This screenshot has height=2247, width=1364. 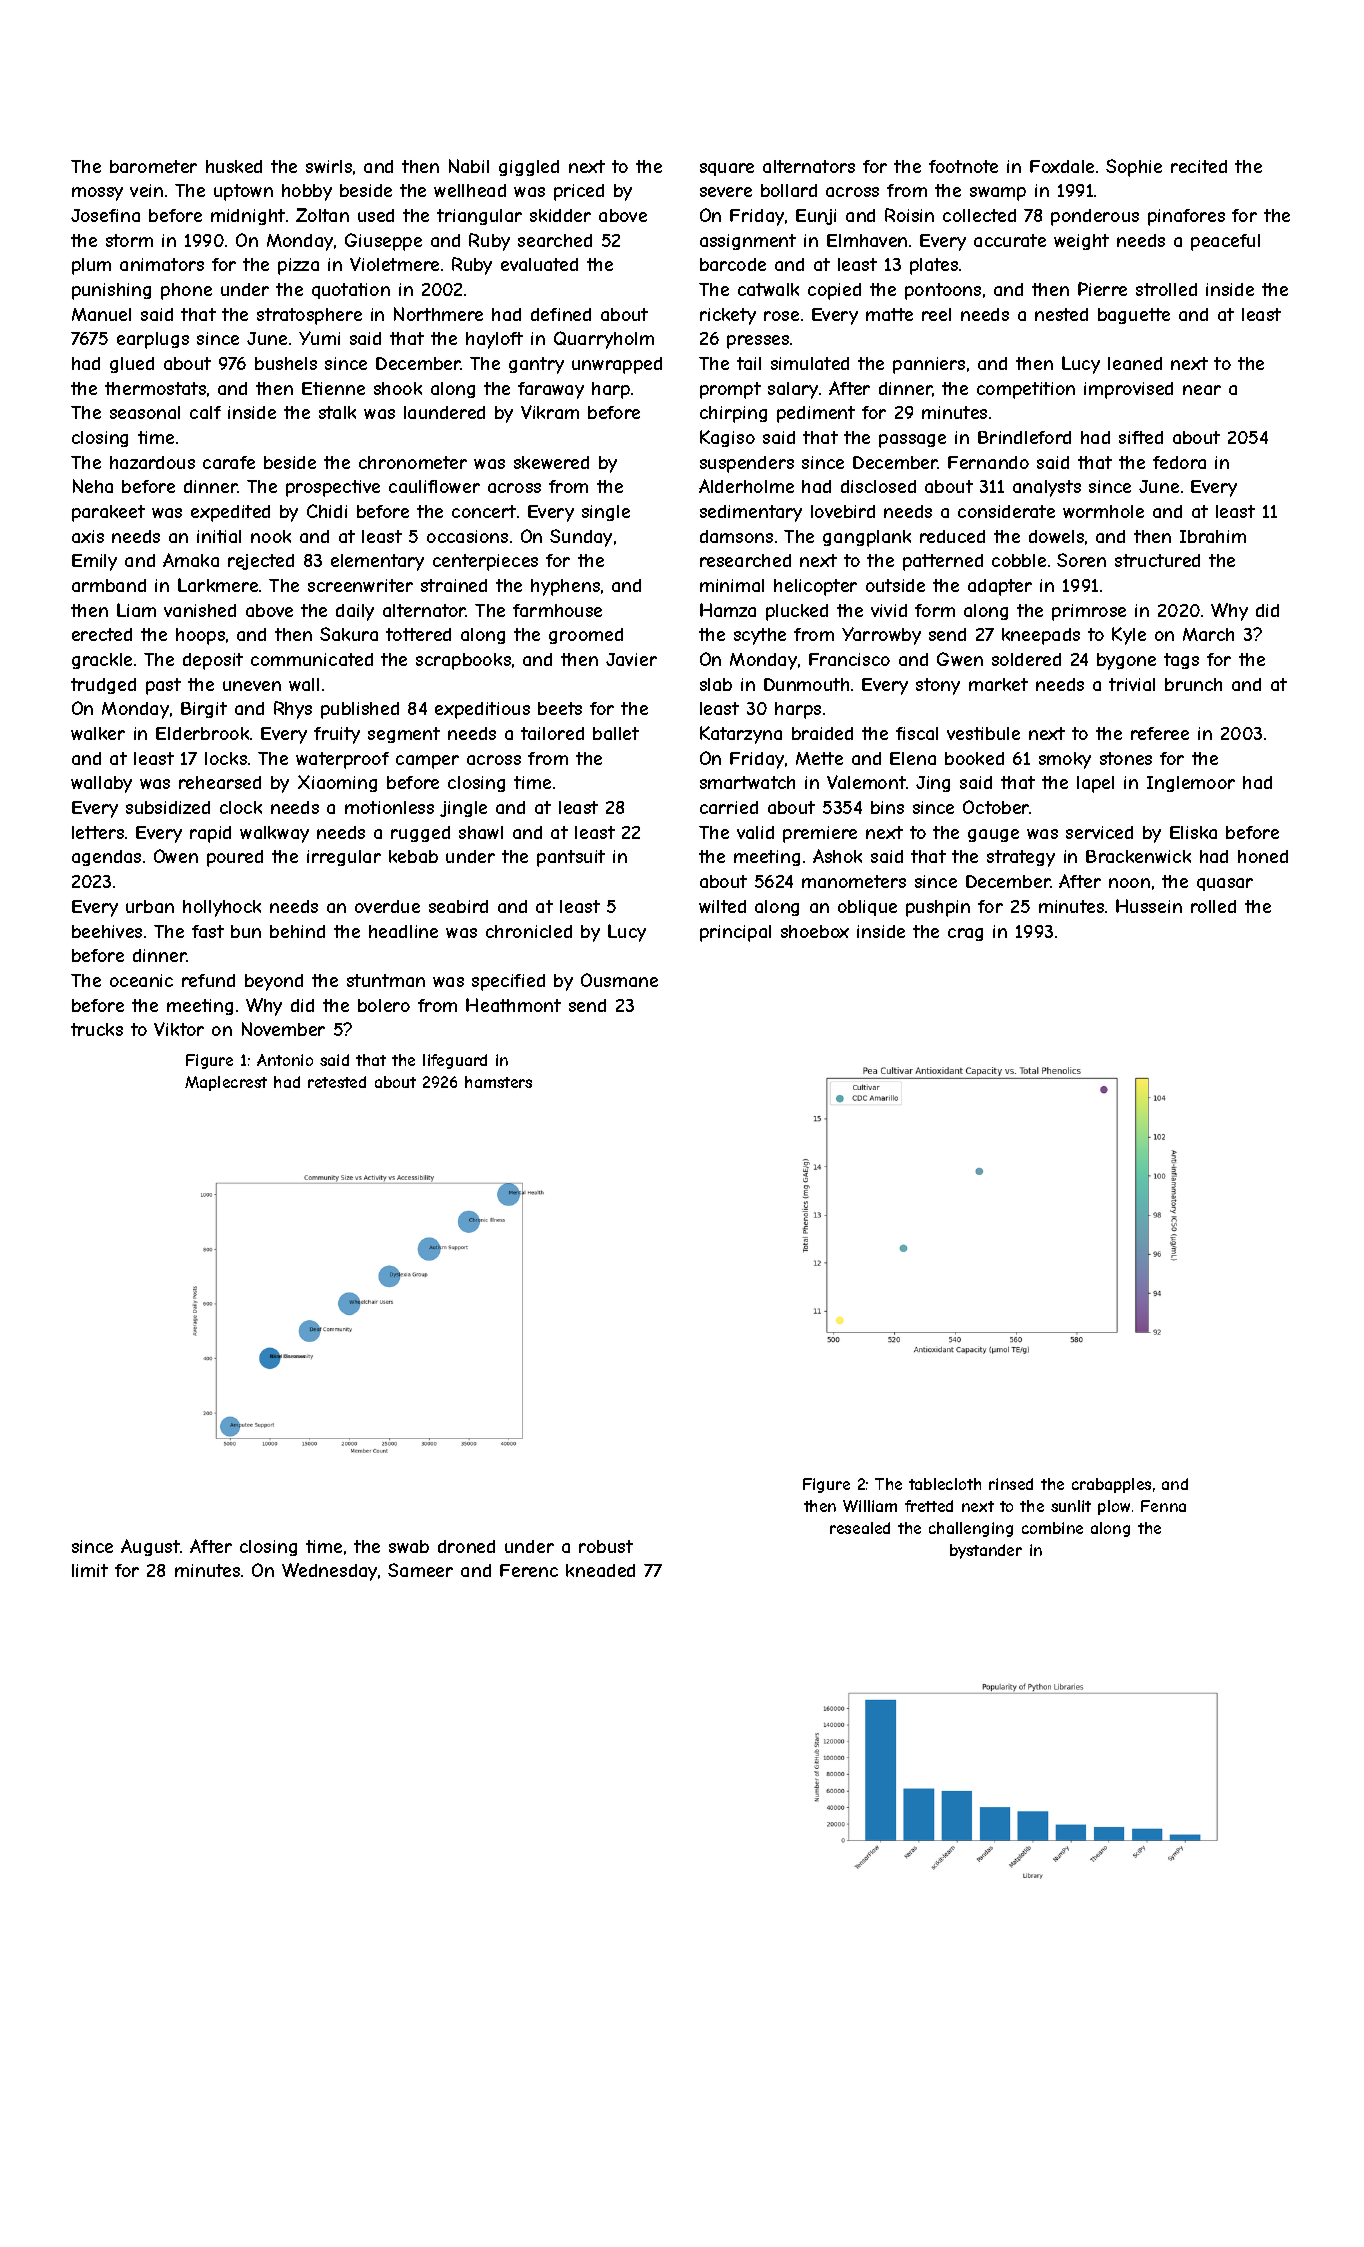 What do you see at coordinates (163, 686) in the screenshot?
I see `past` at bounding box center [163, 686].
